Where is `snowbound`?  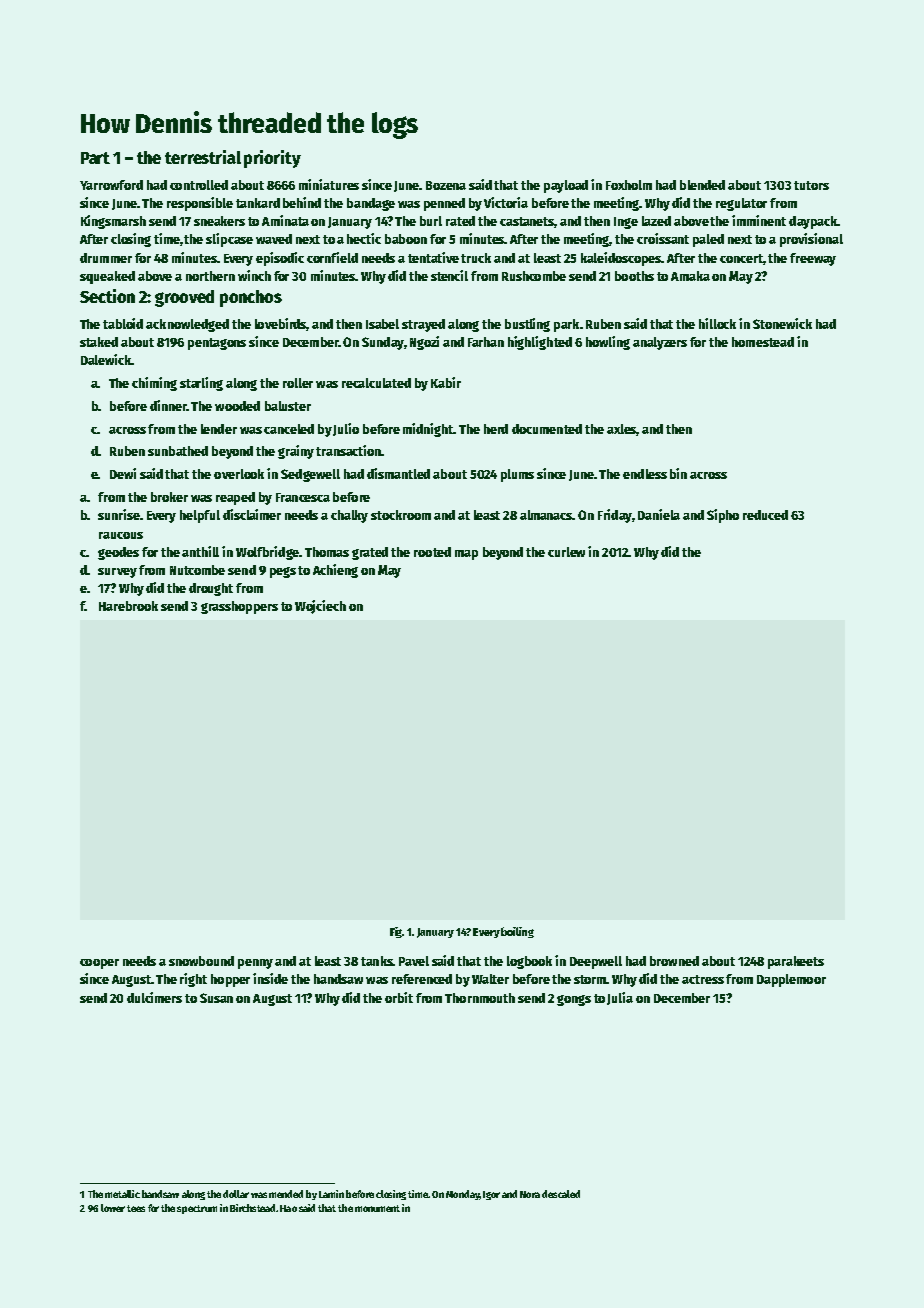 snowbound is located at coordinates (201, 961).
